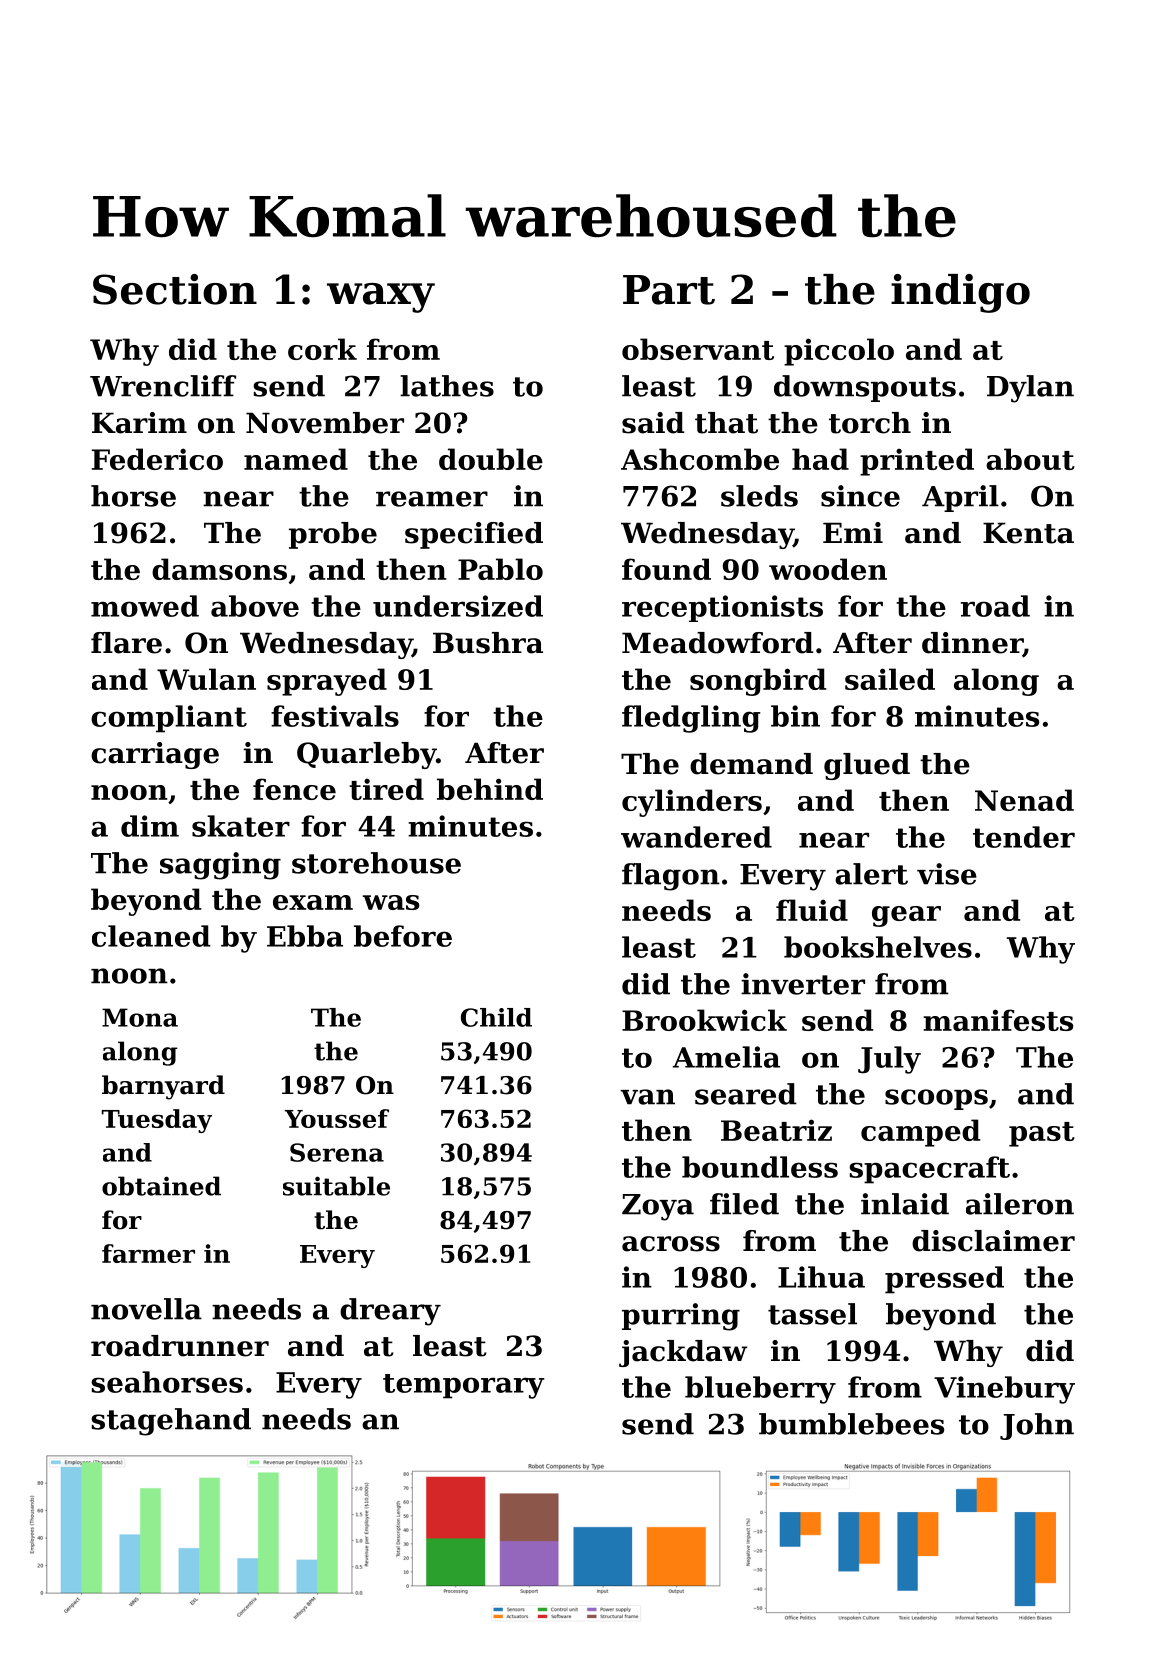 The height and width of the screenshot is (1654, 1165). Describe the element at coordinates (920, 1133) in the screenshot. I see `camped` at that location.
